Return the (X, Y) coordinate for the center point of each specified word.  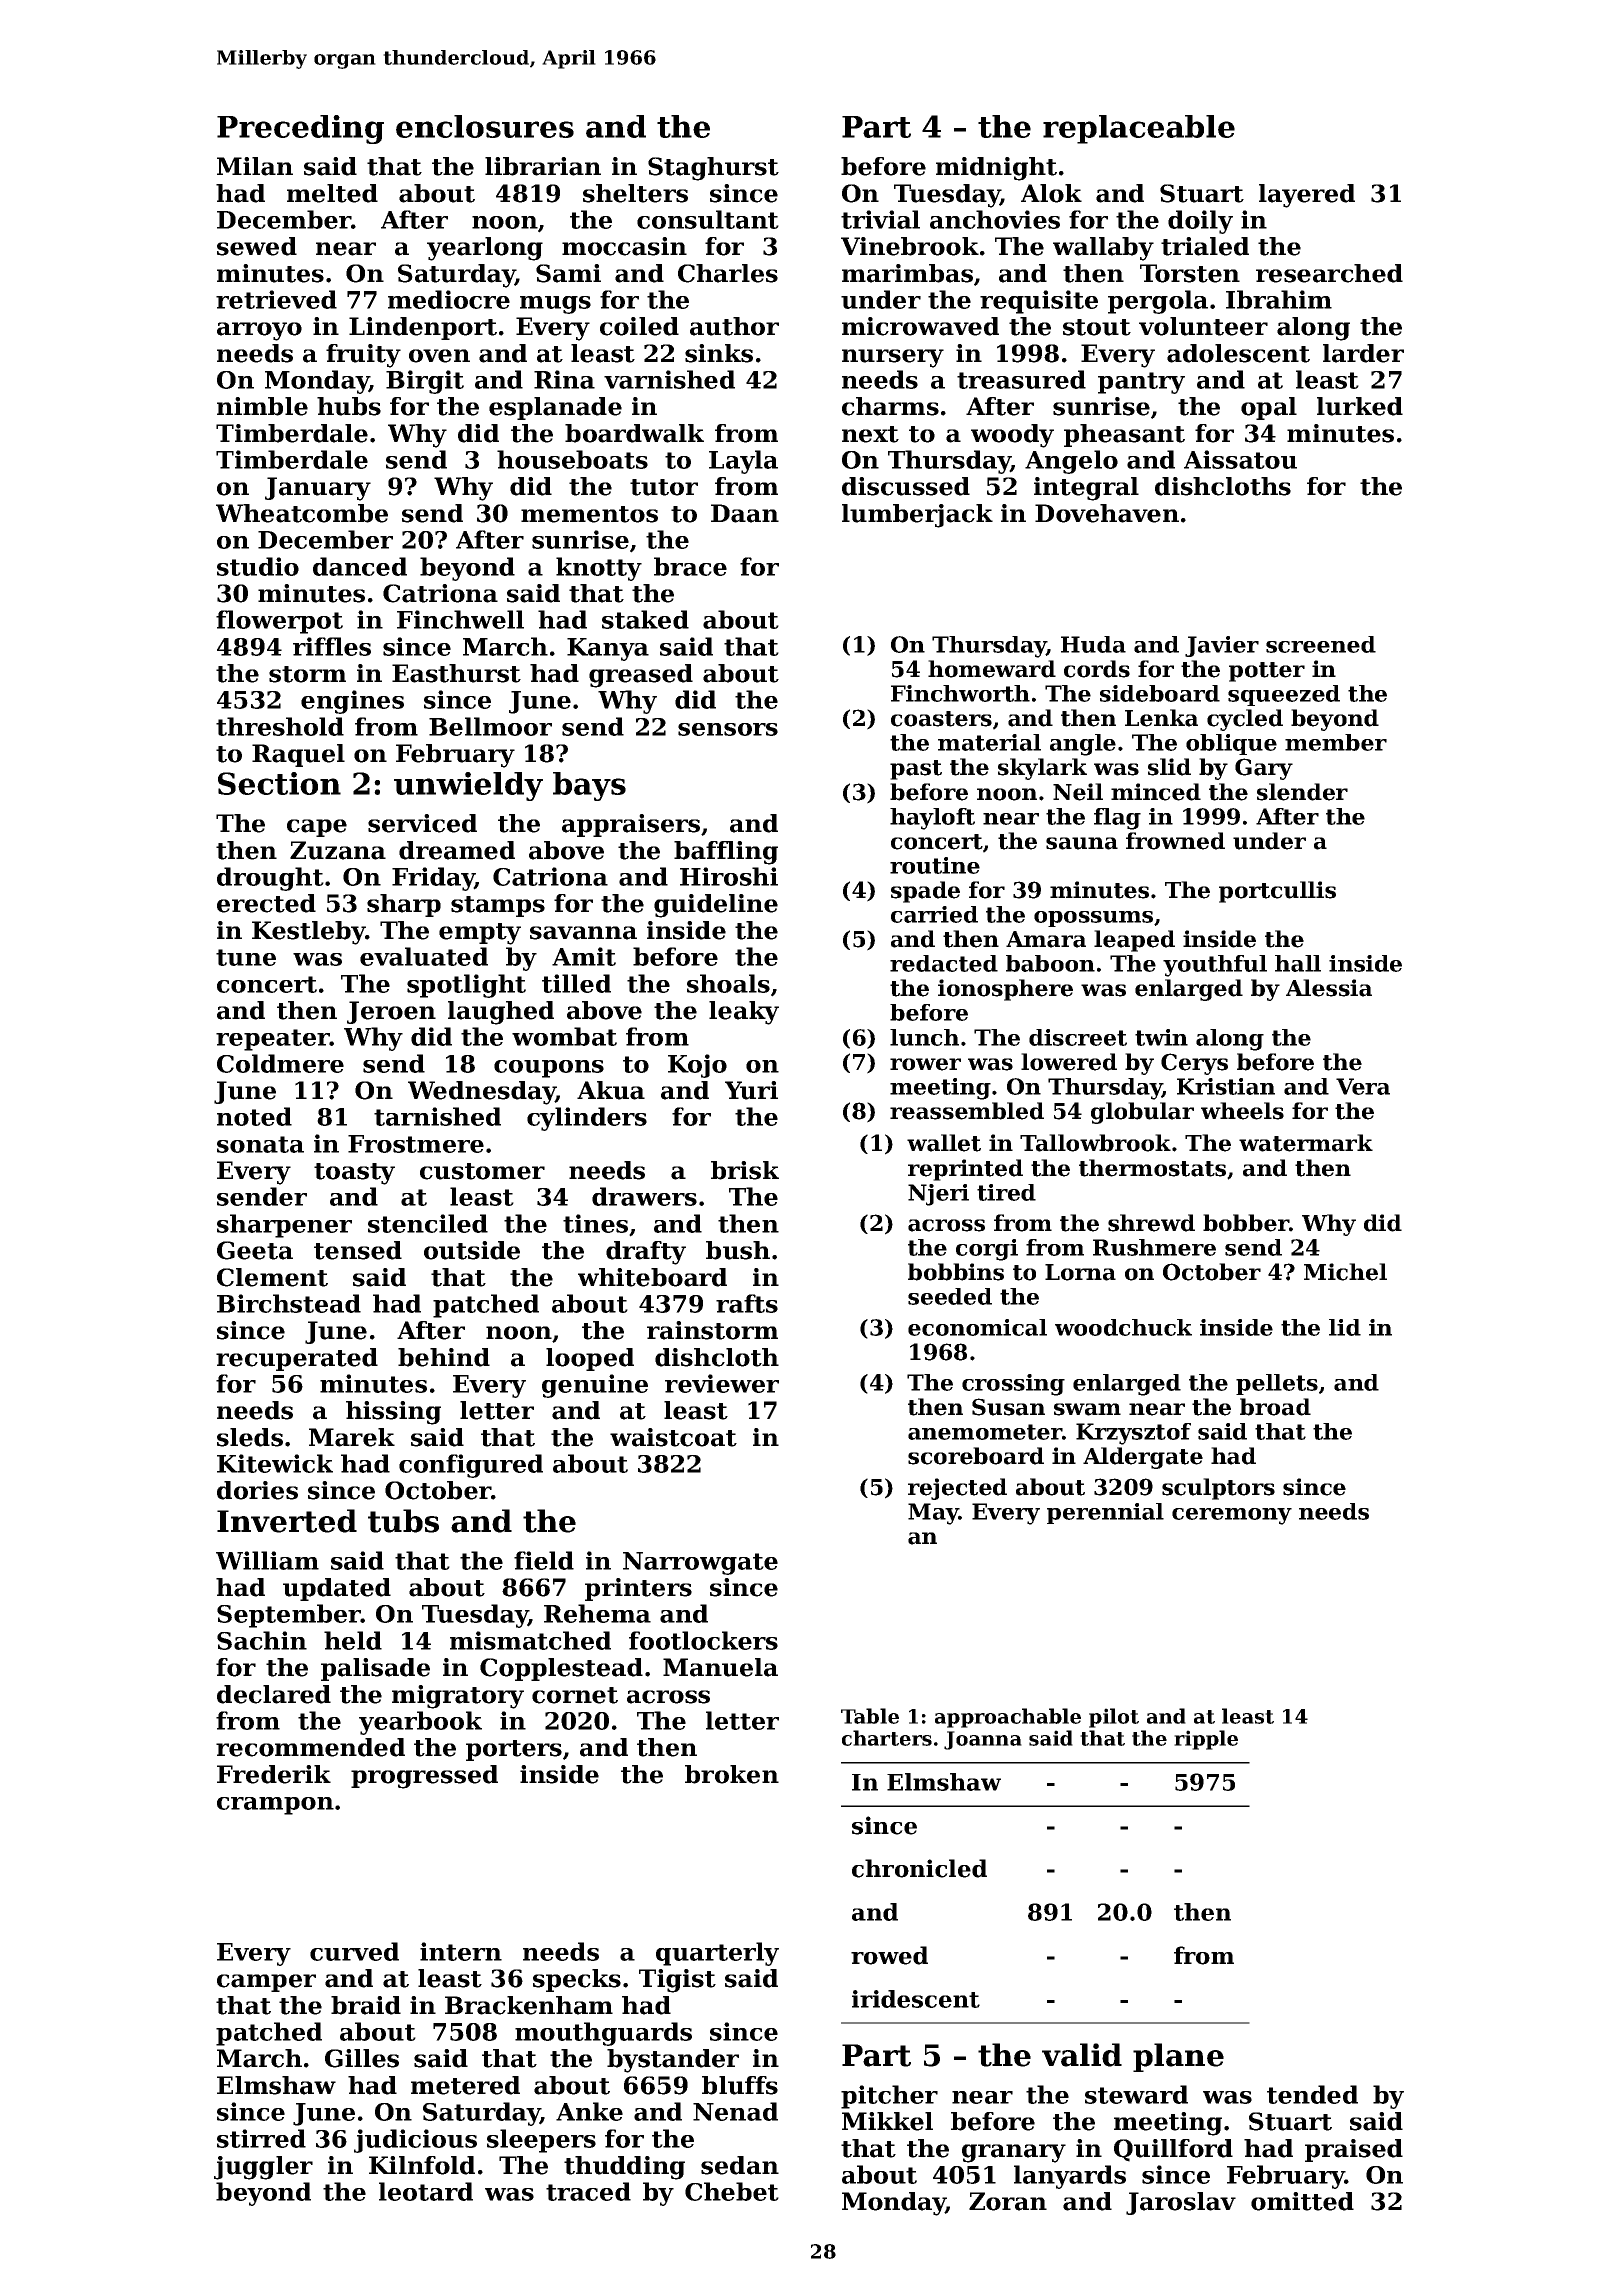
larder (1363, 353)
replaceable (1139, 129)
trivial (880, 219)
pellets (1277, 1384)
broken (732, 1774)
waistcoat (673, 1437)
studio (258, 566)
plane (1178, 2057)
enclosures (485, 126)
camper (266, 1983)
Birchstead (289, 1303)
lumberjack (917, 516)
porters (514, 1750)
